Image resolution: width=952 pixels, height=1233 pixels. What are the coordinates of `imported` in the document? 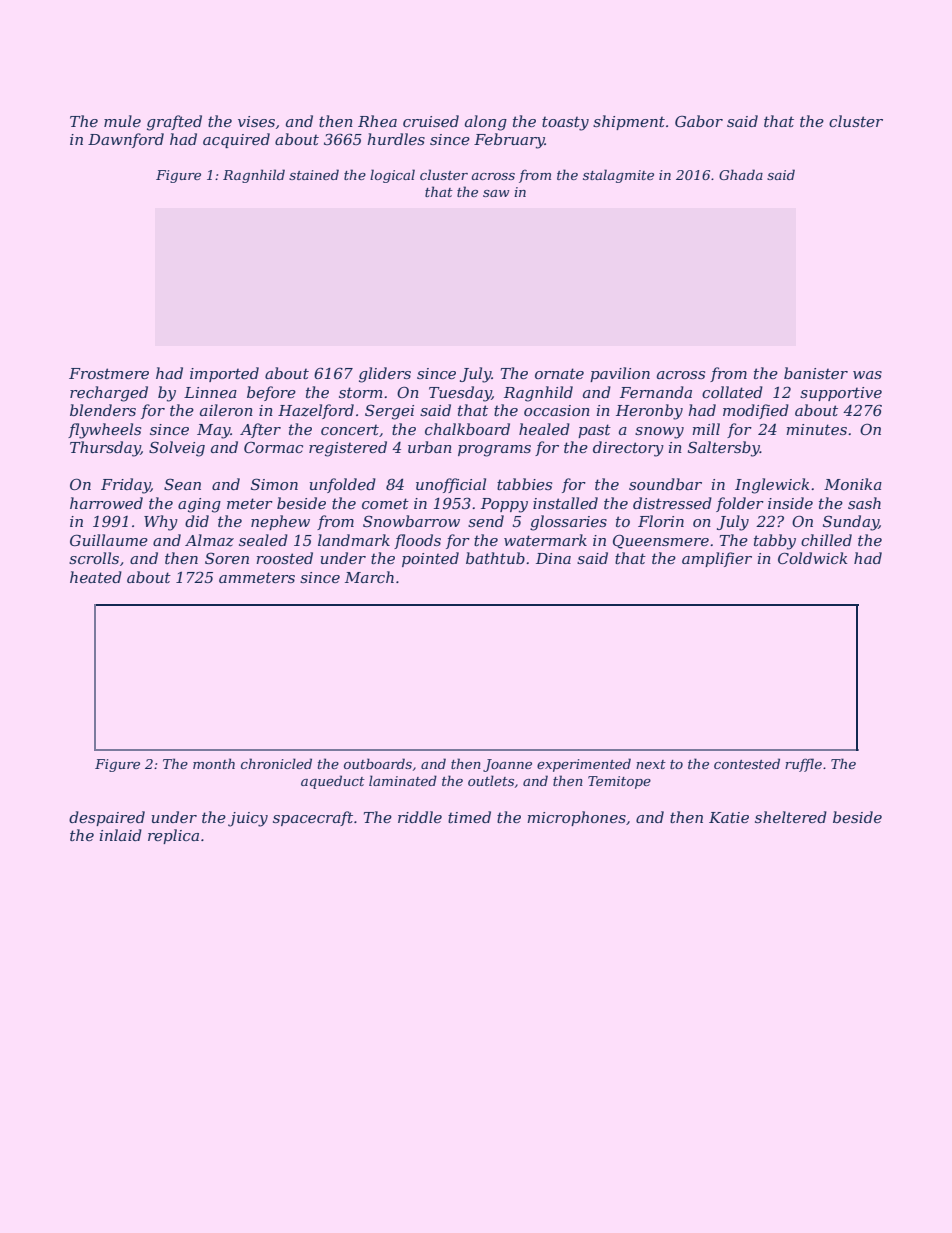 It's located at (224, 374).
